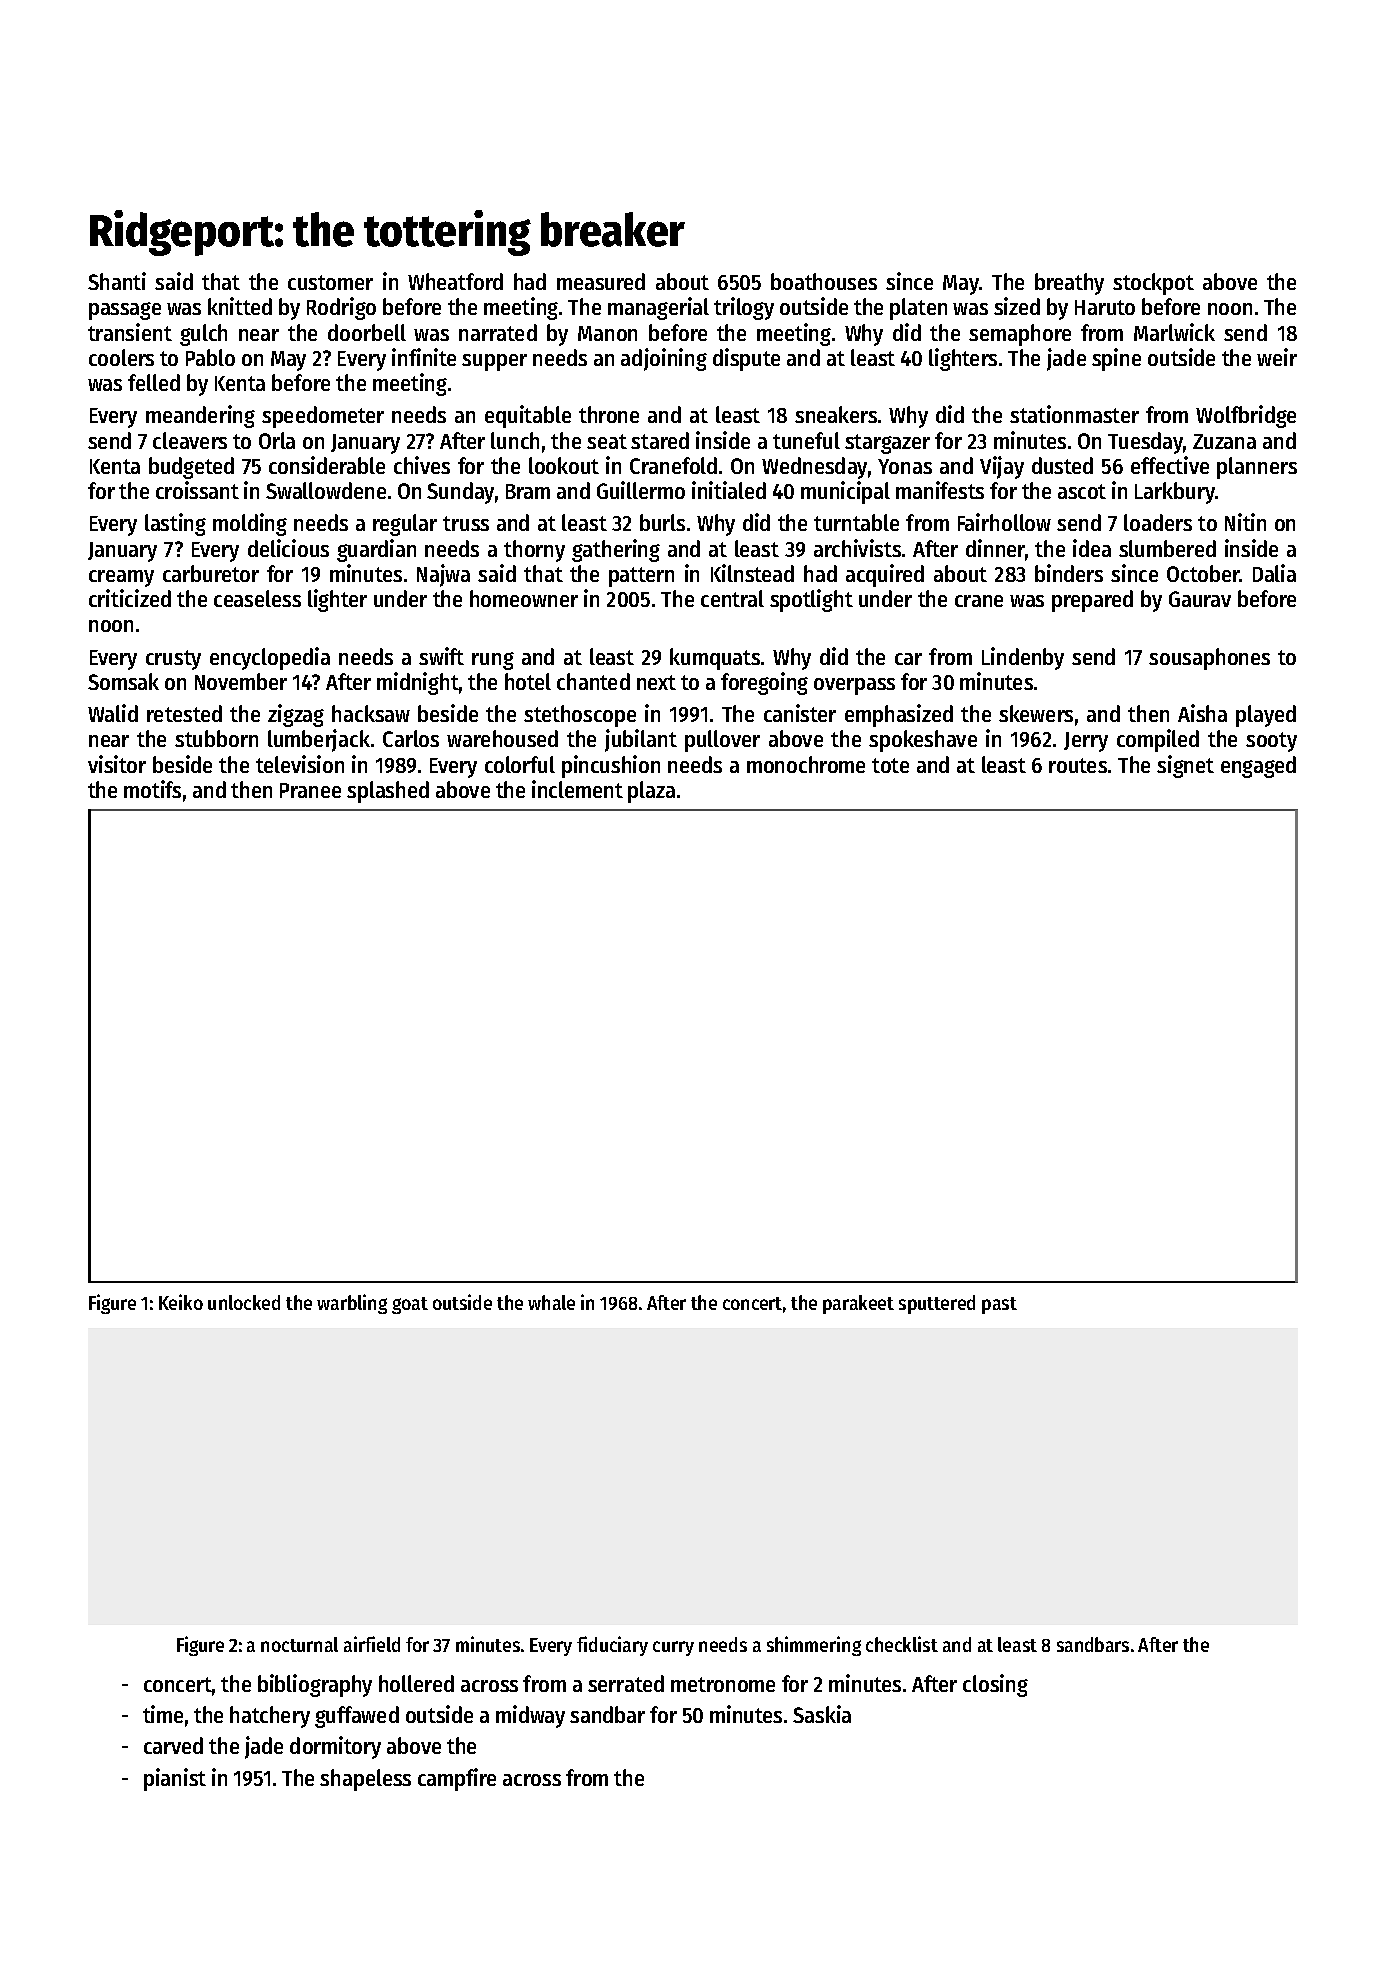  Describe the element at coordinates (121, 578) in the image. I see `creamy` at that location.
